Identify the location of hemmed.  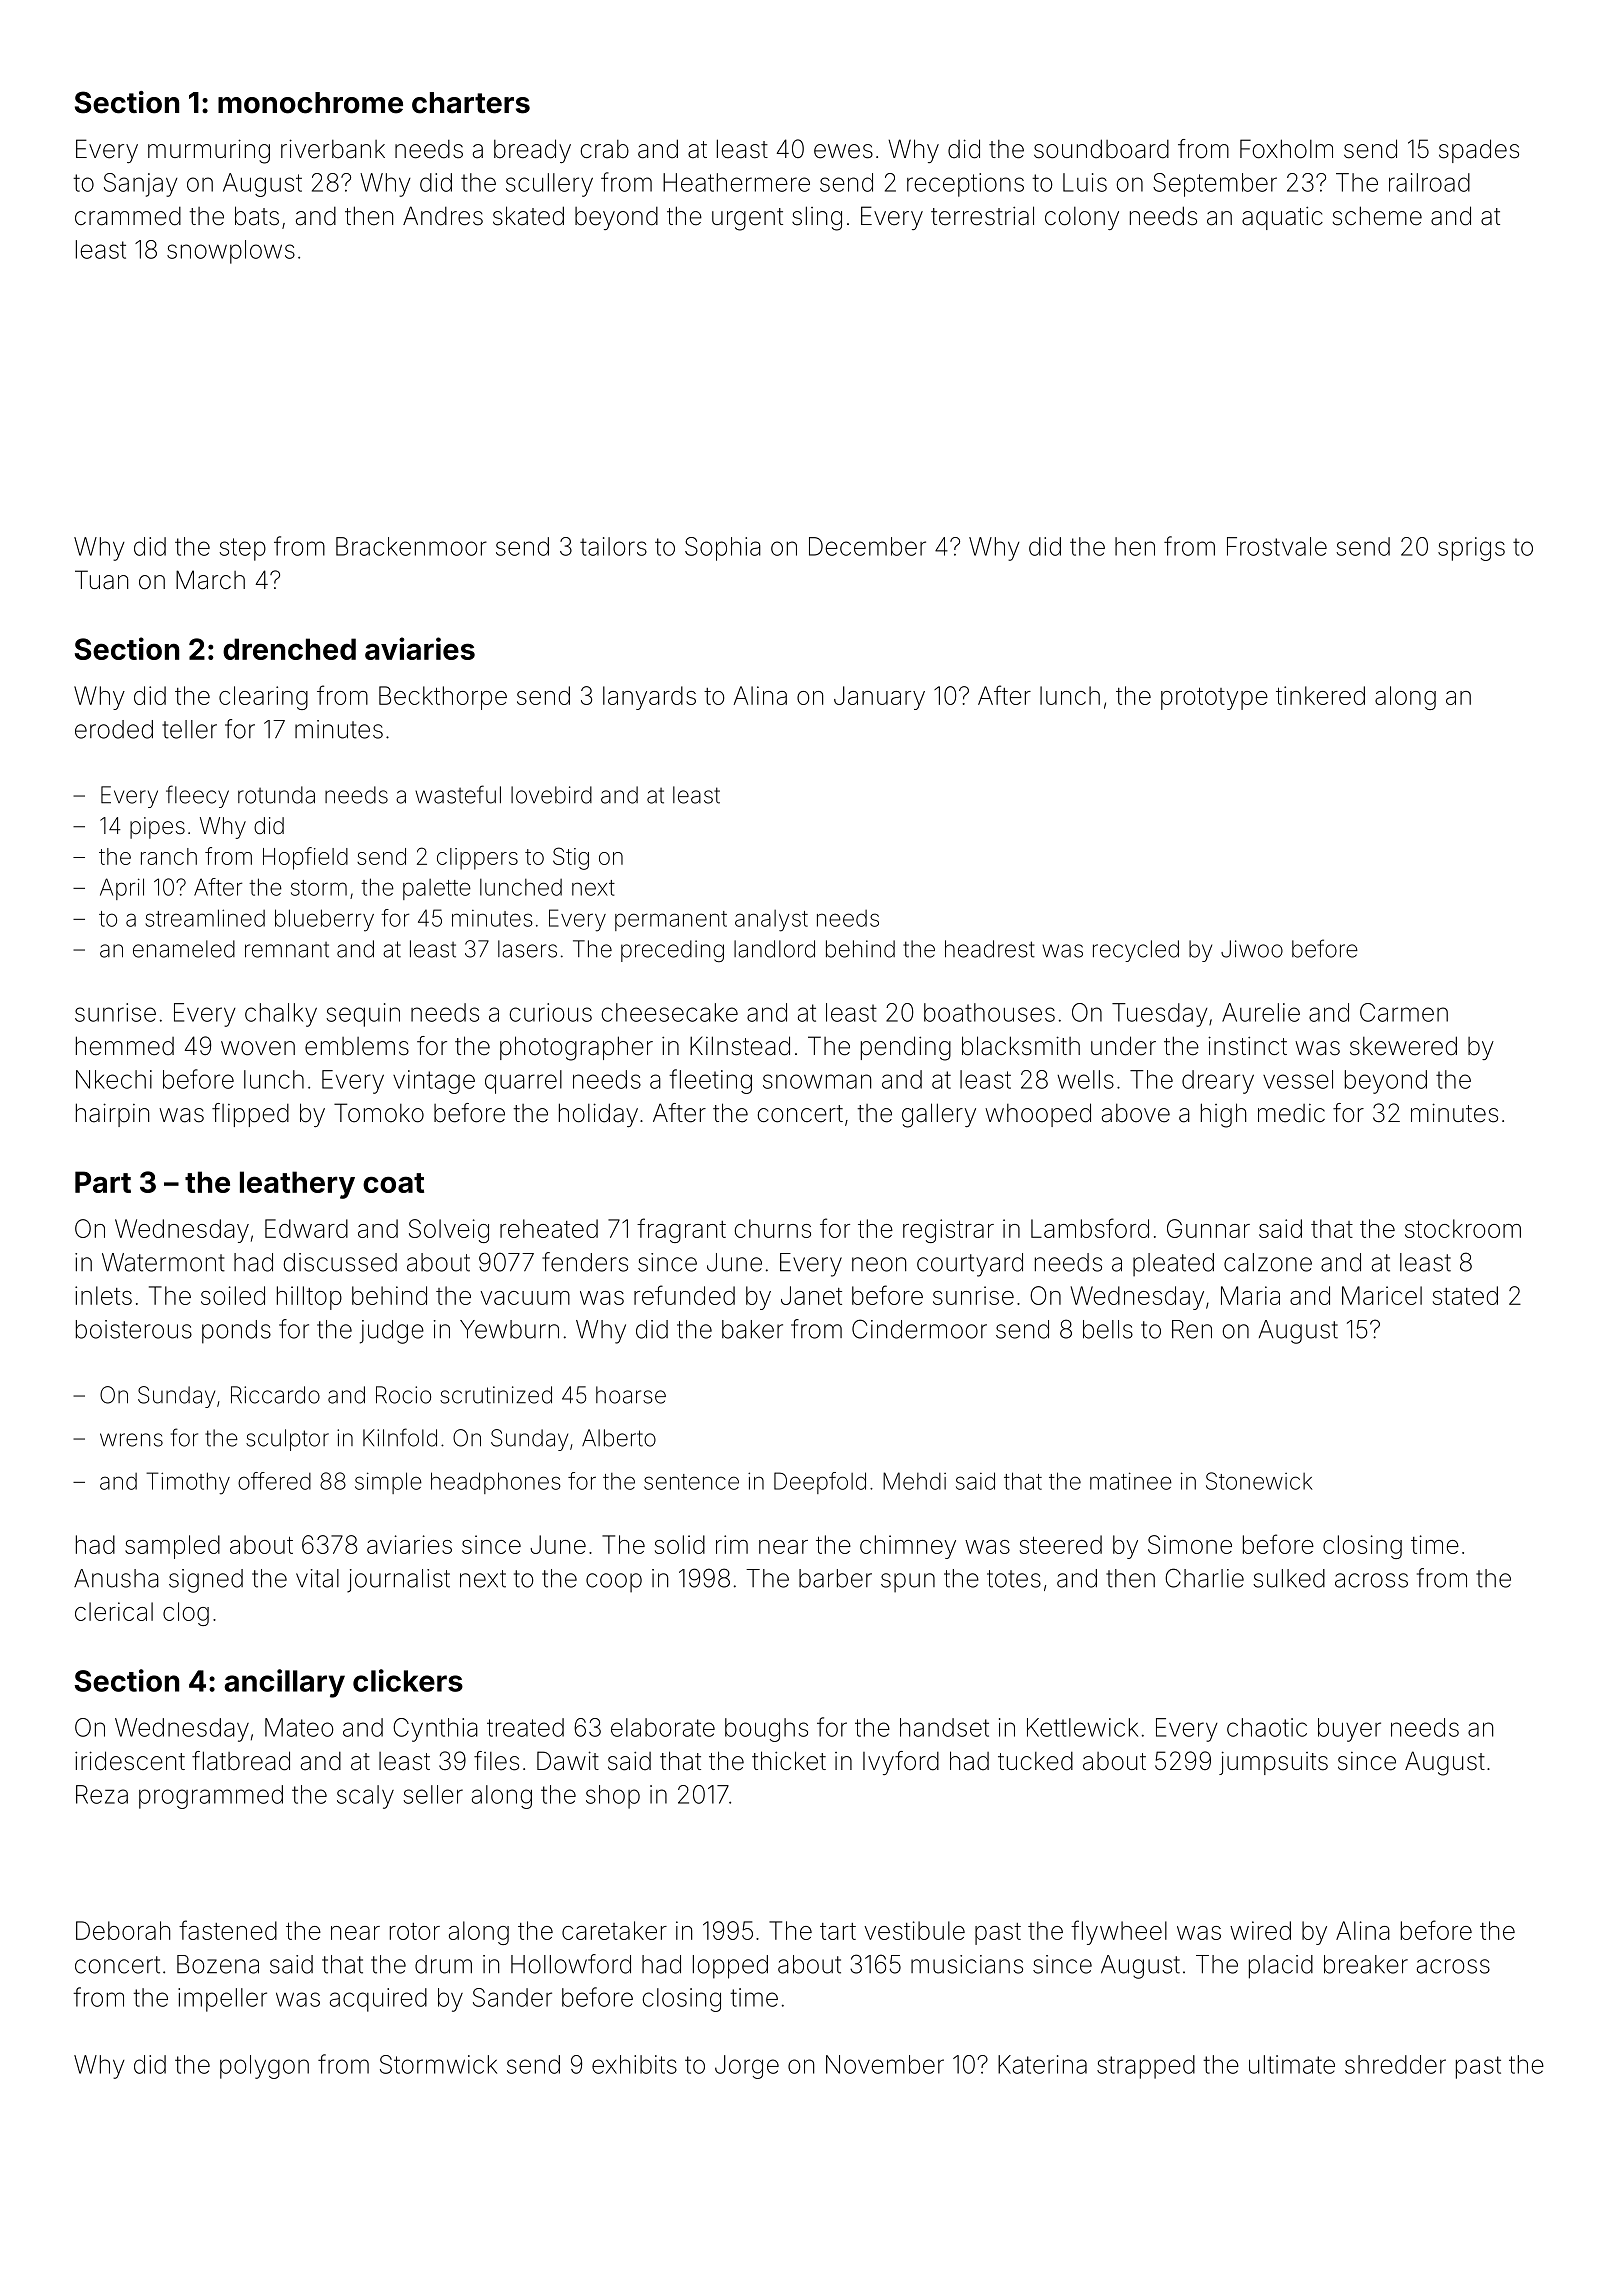
(125, 1046).
